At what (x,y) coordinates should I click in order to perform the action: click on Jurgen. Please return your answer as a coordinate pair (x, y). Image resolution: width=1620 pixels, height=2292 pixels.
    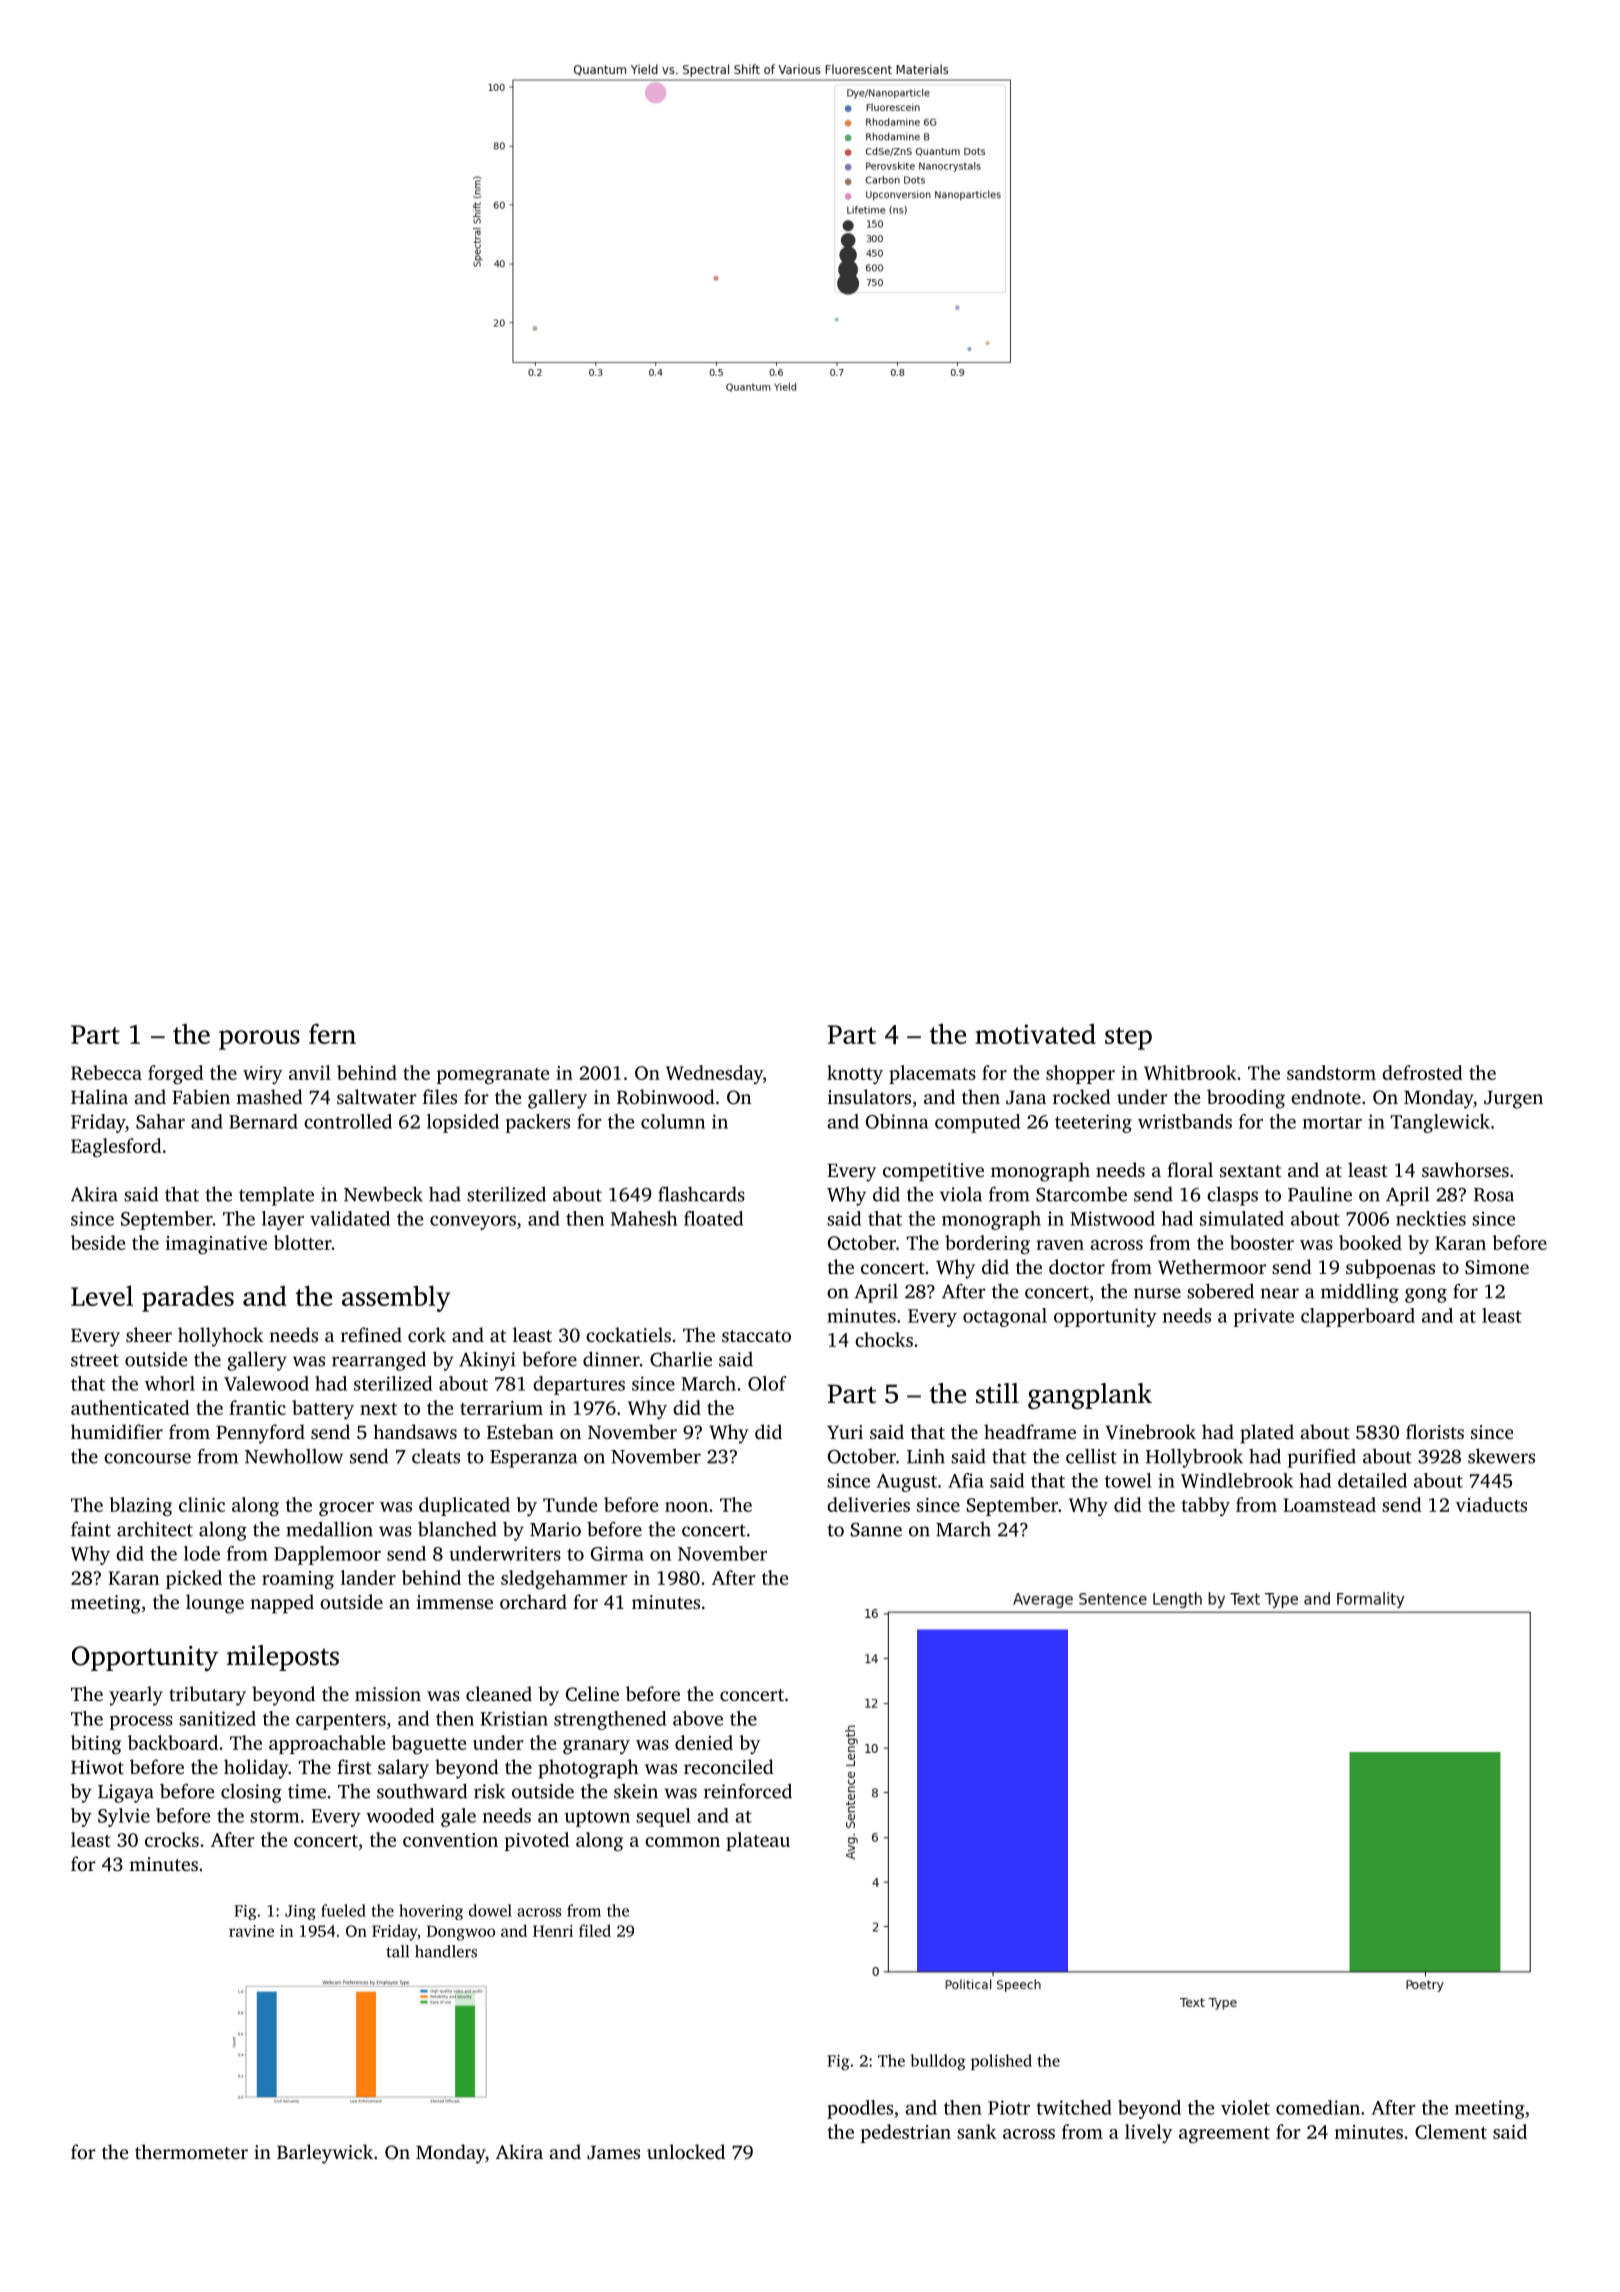
    Looking at the image, I should click on (1513, 1100).
